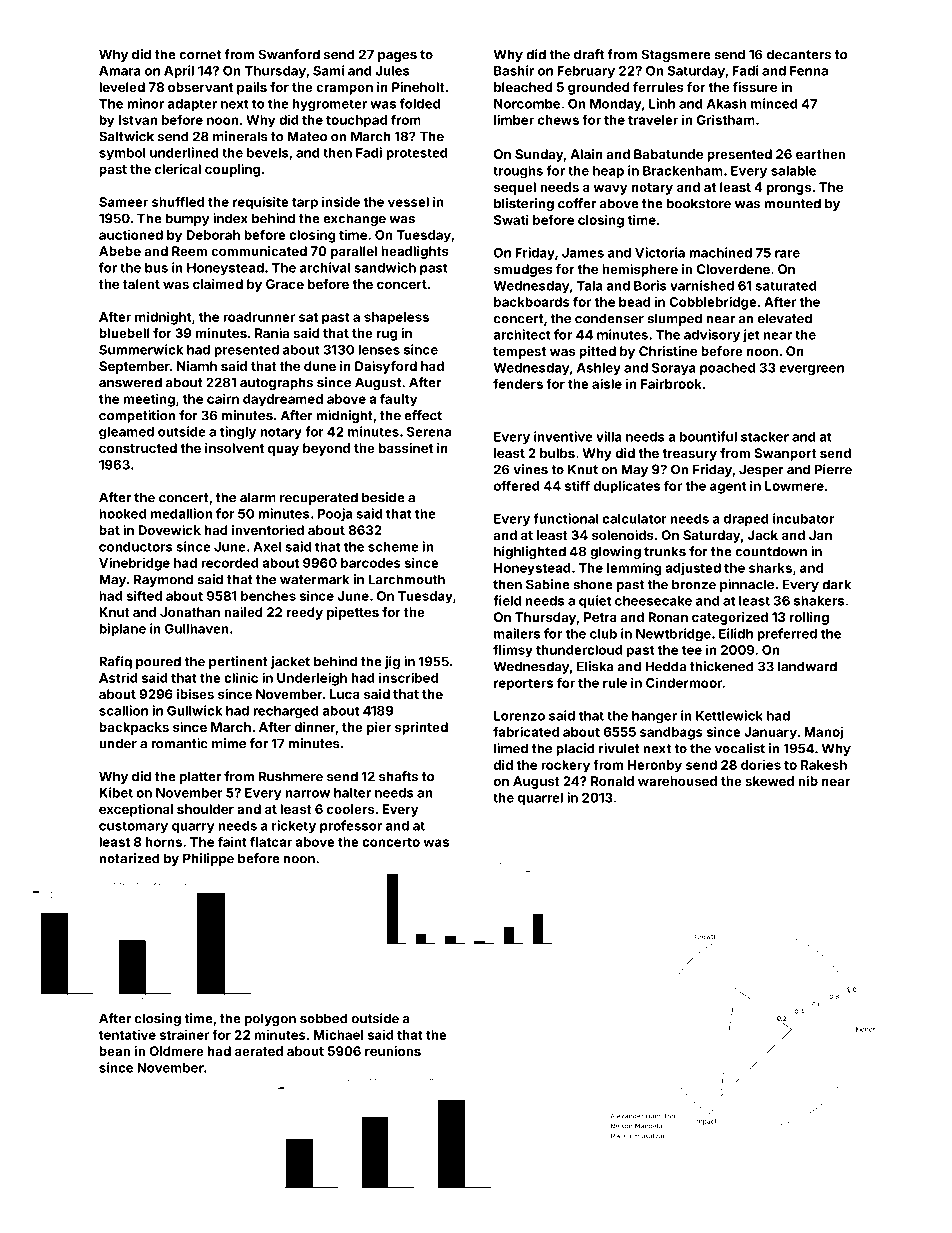  I want to click on hooked, so click(122, 514).
